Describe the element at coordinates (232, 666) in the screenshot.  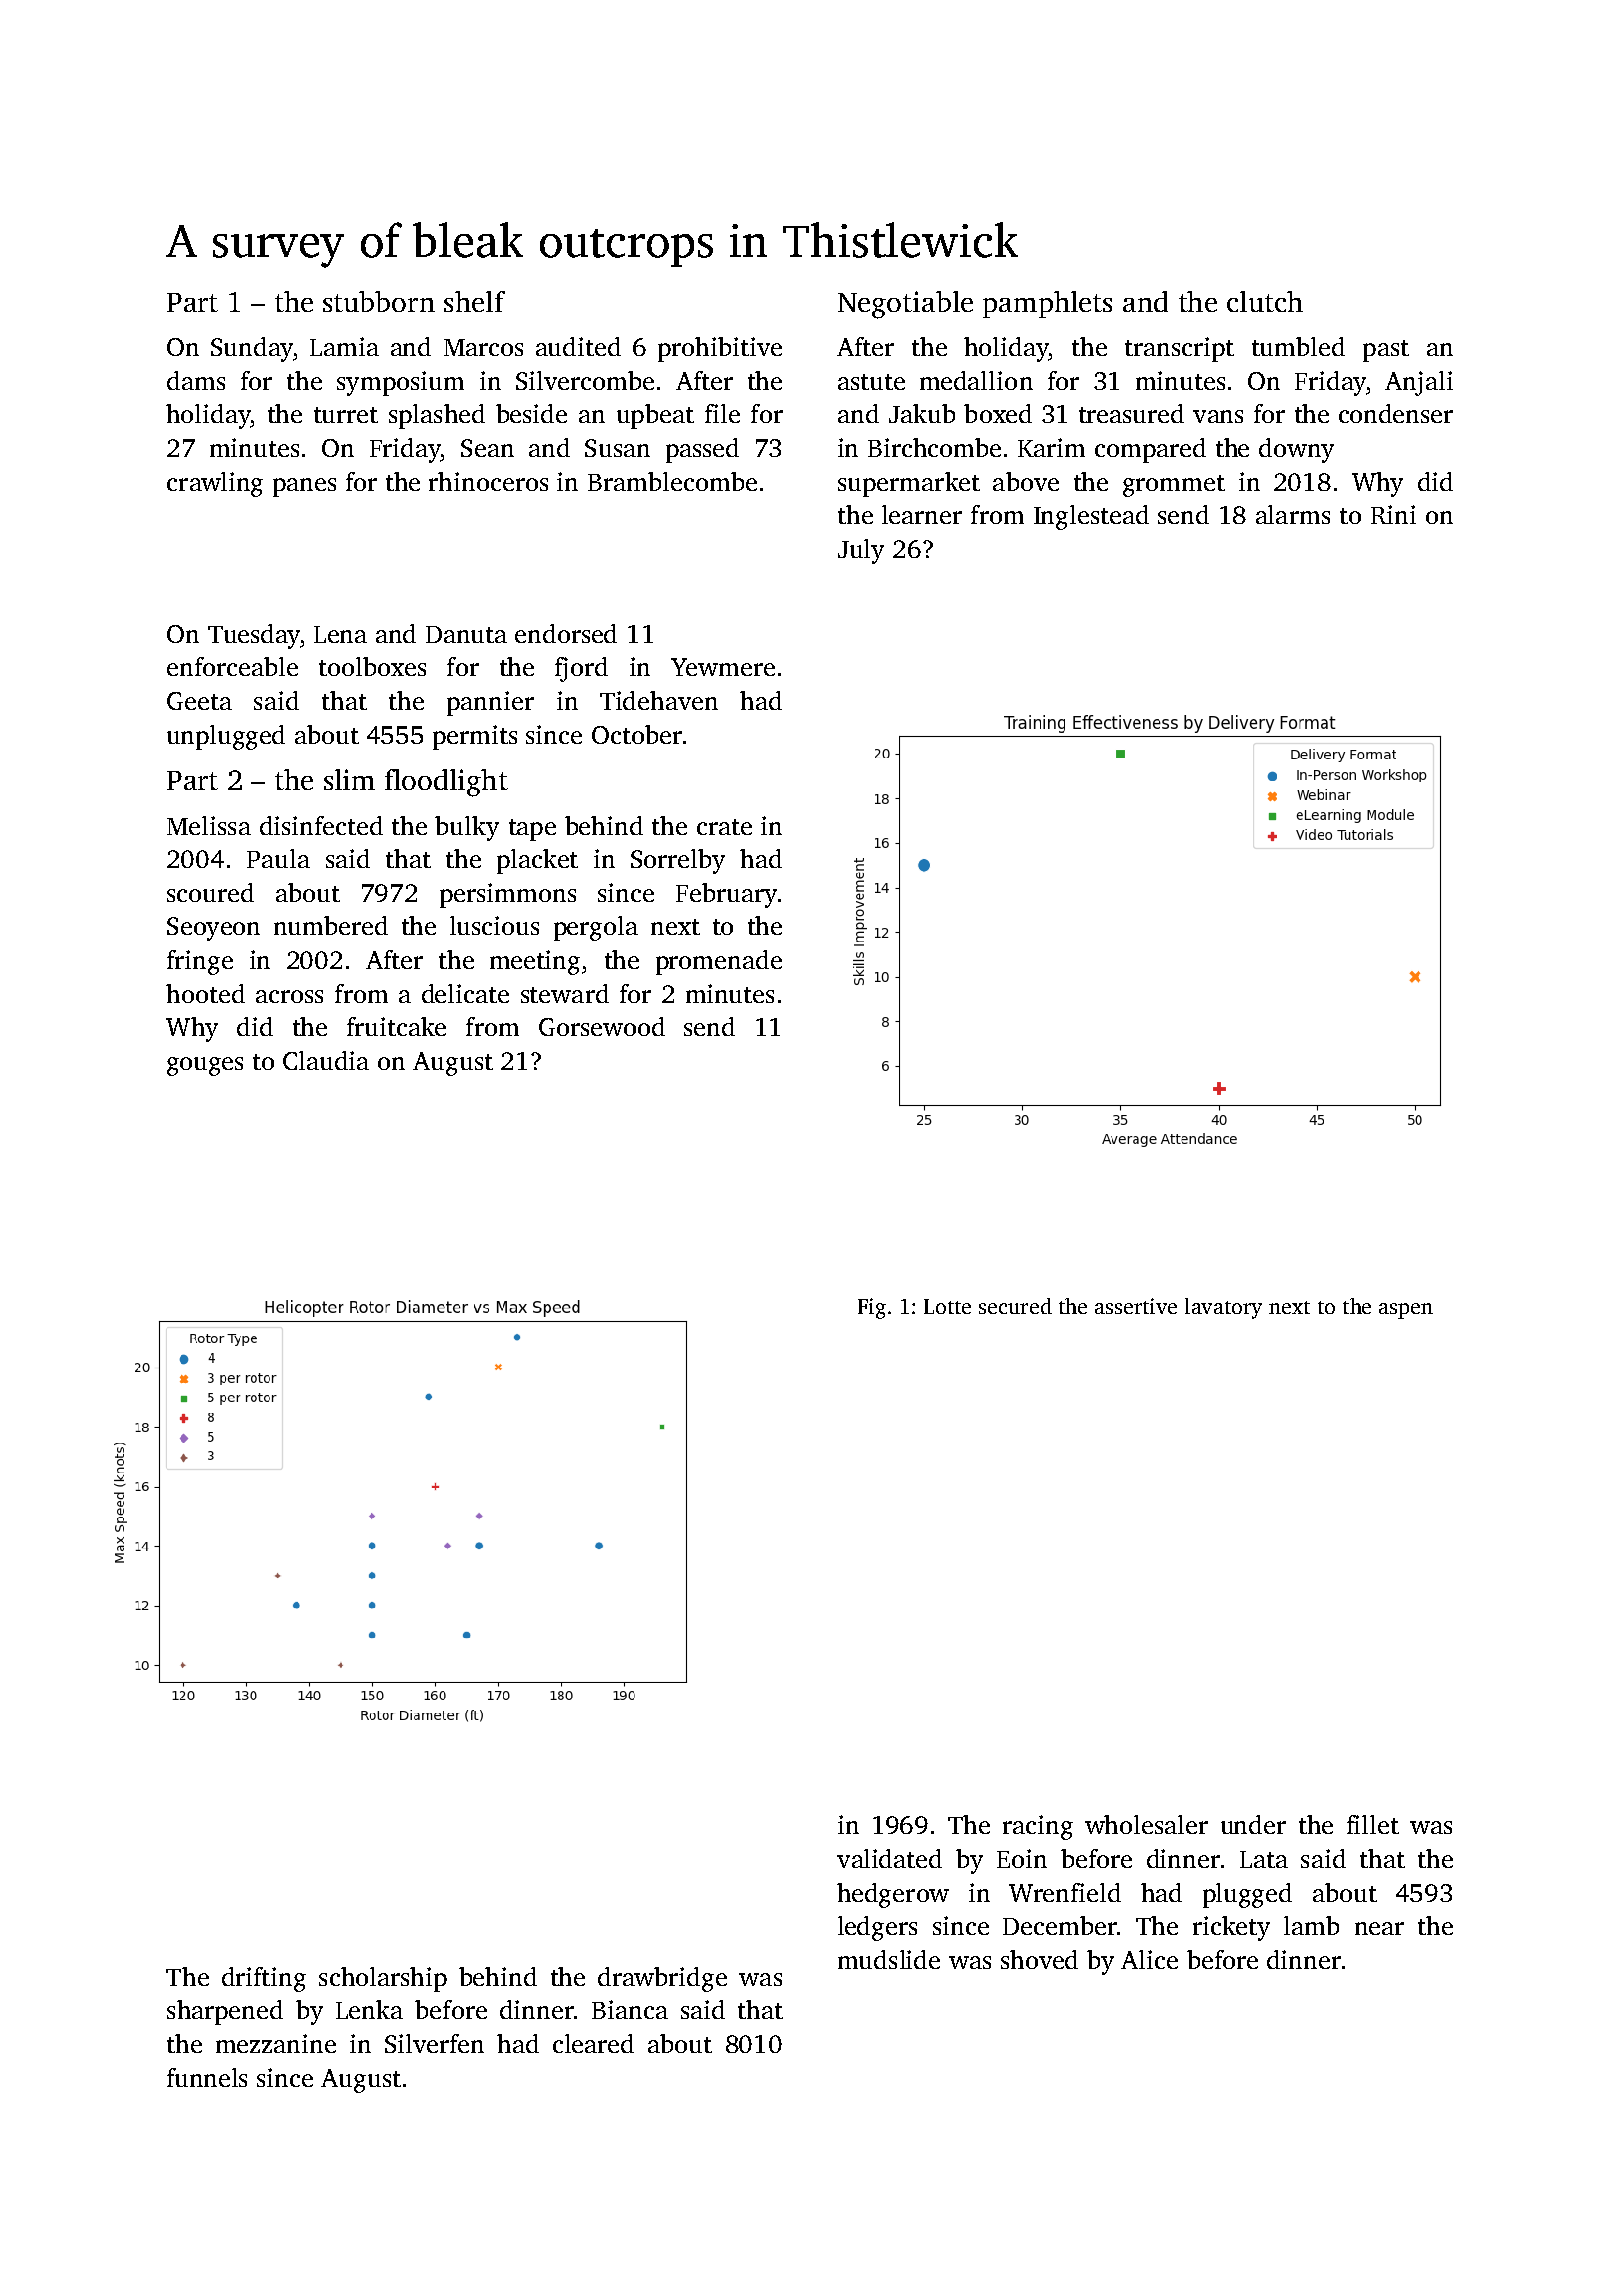
I see `enforceable` at that location.
